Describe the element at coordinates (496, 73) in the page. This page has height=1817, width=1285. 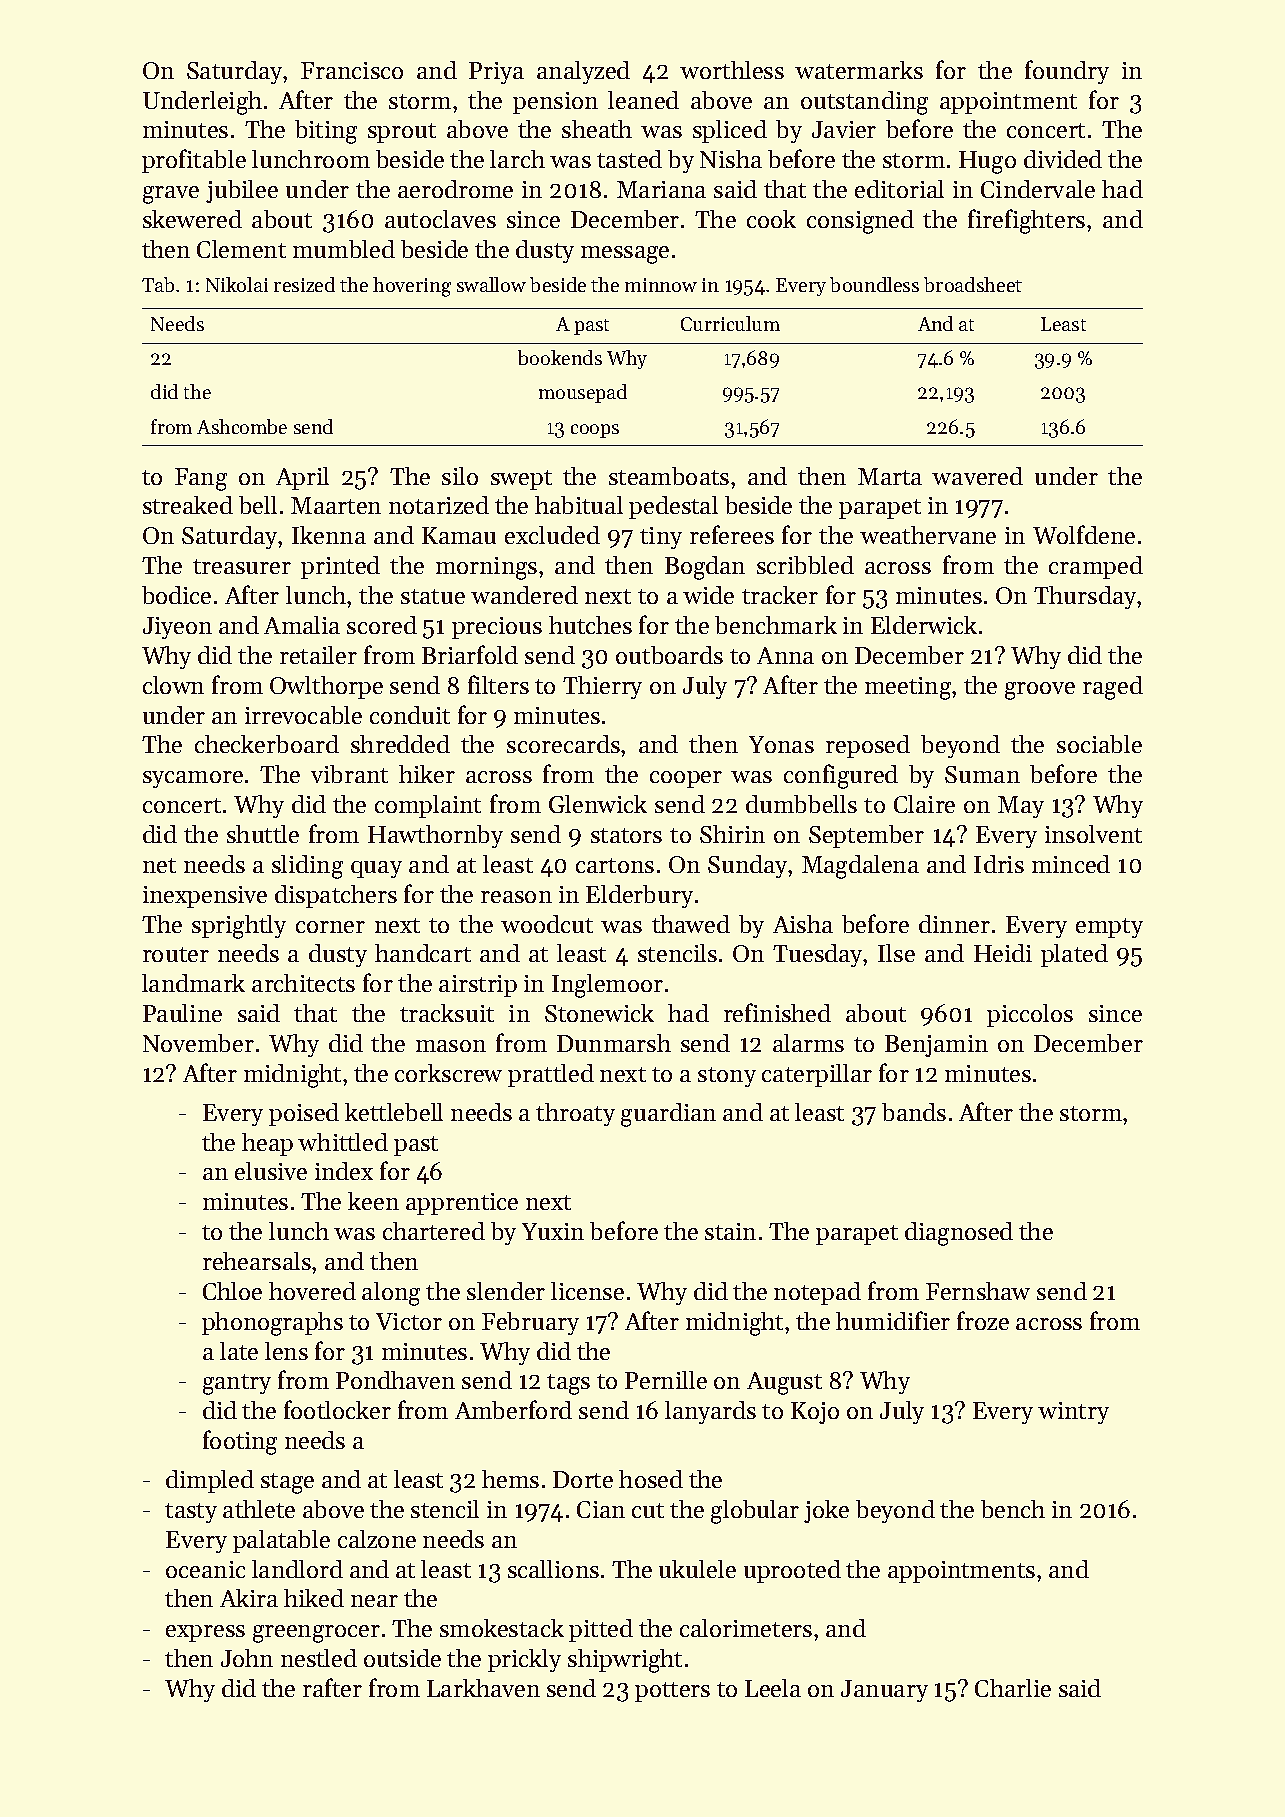
I see `Priya` at that location.
